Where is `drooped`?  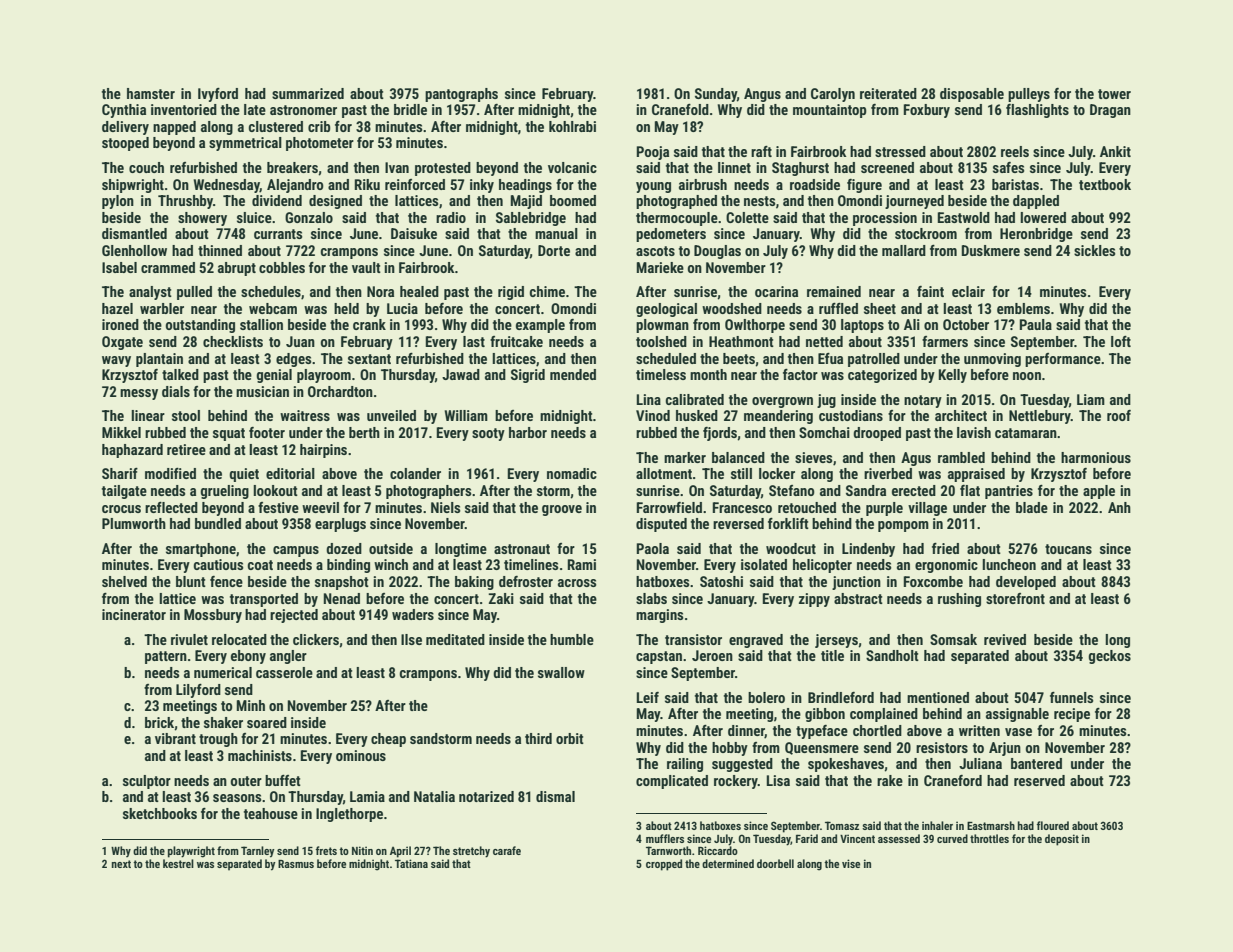
drooped is located at coordinates (877, 434).
